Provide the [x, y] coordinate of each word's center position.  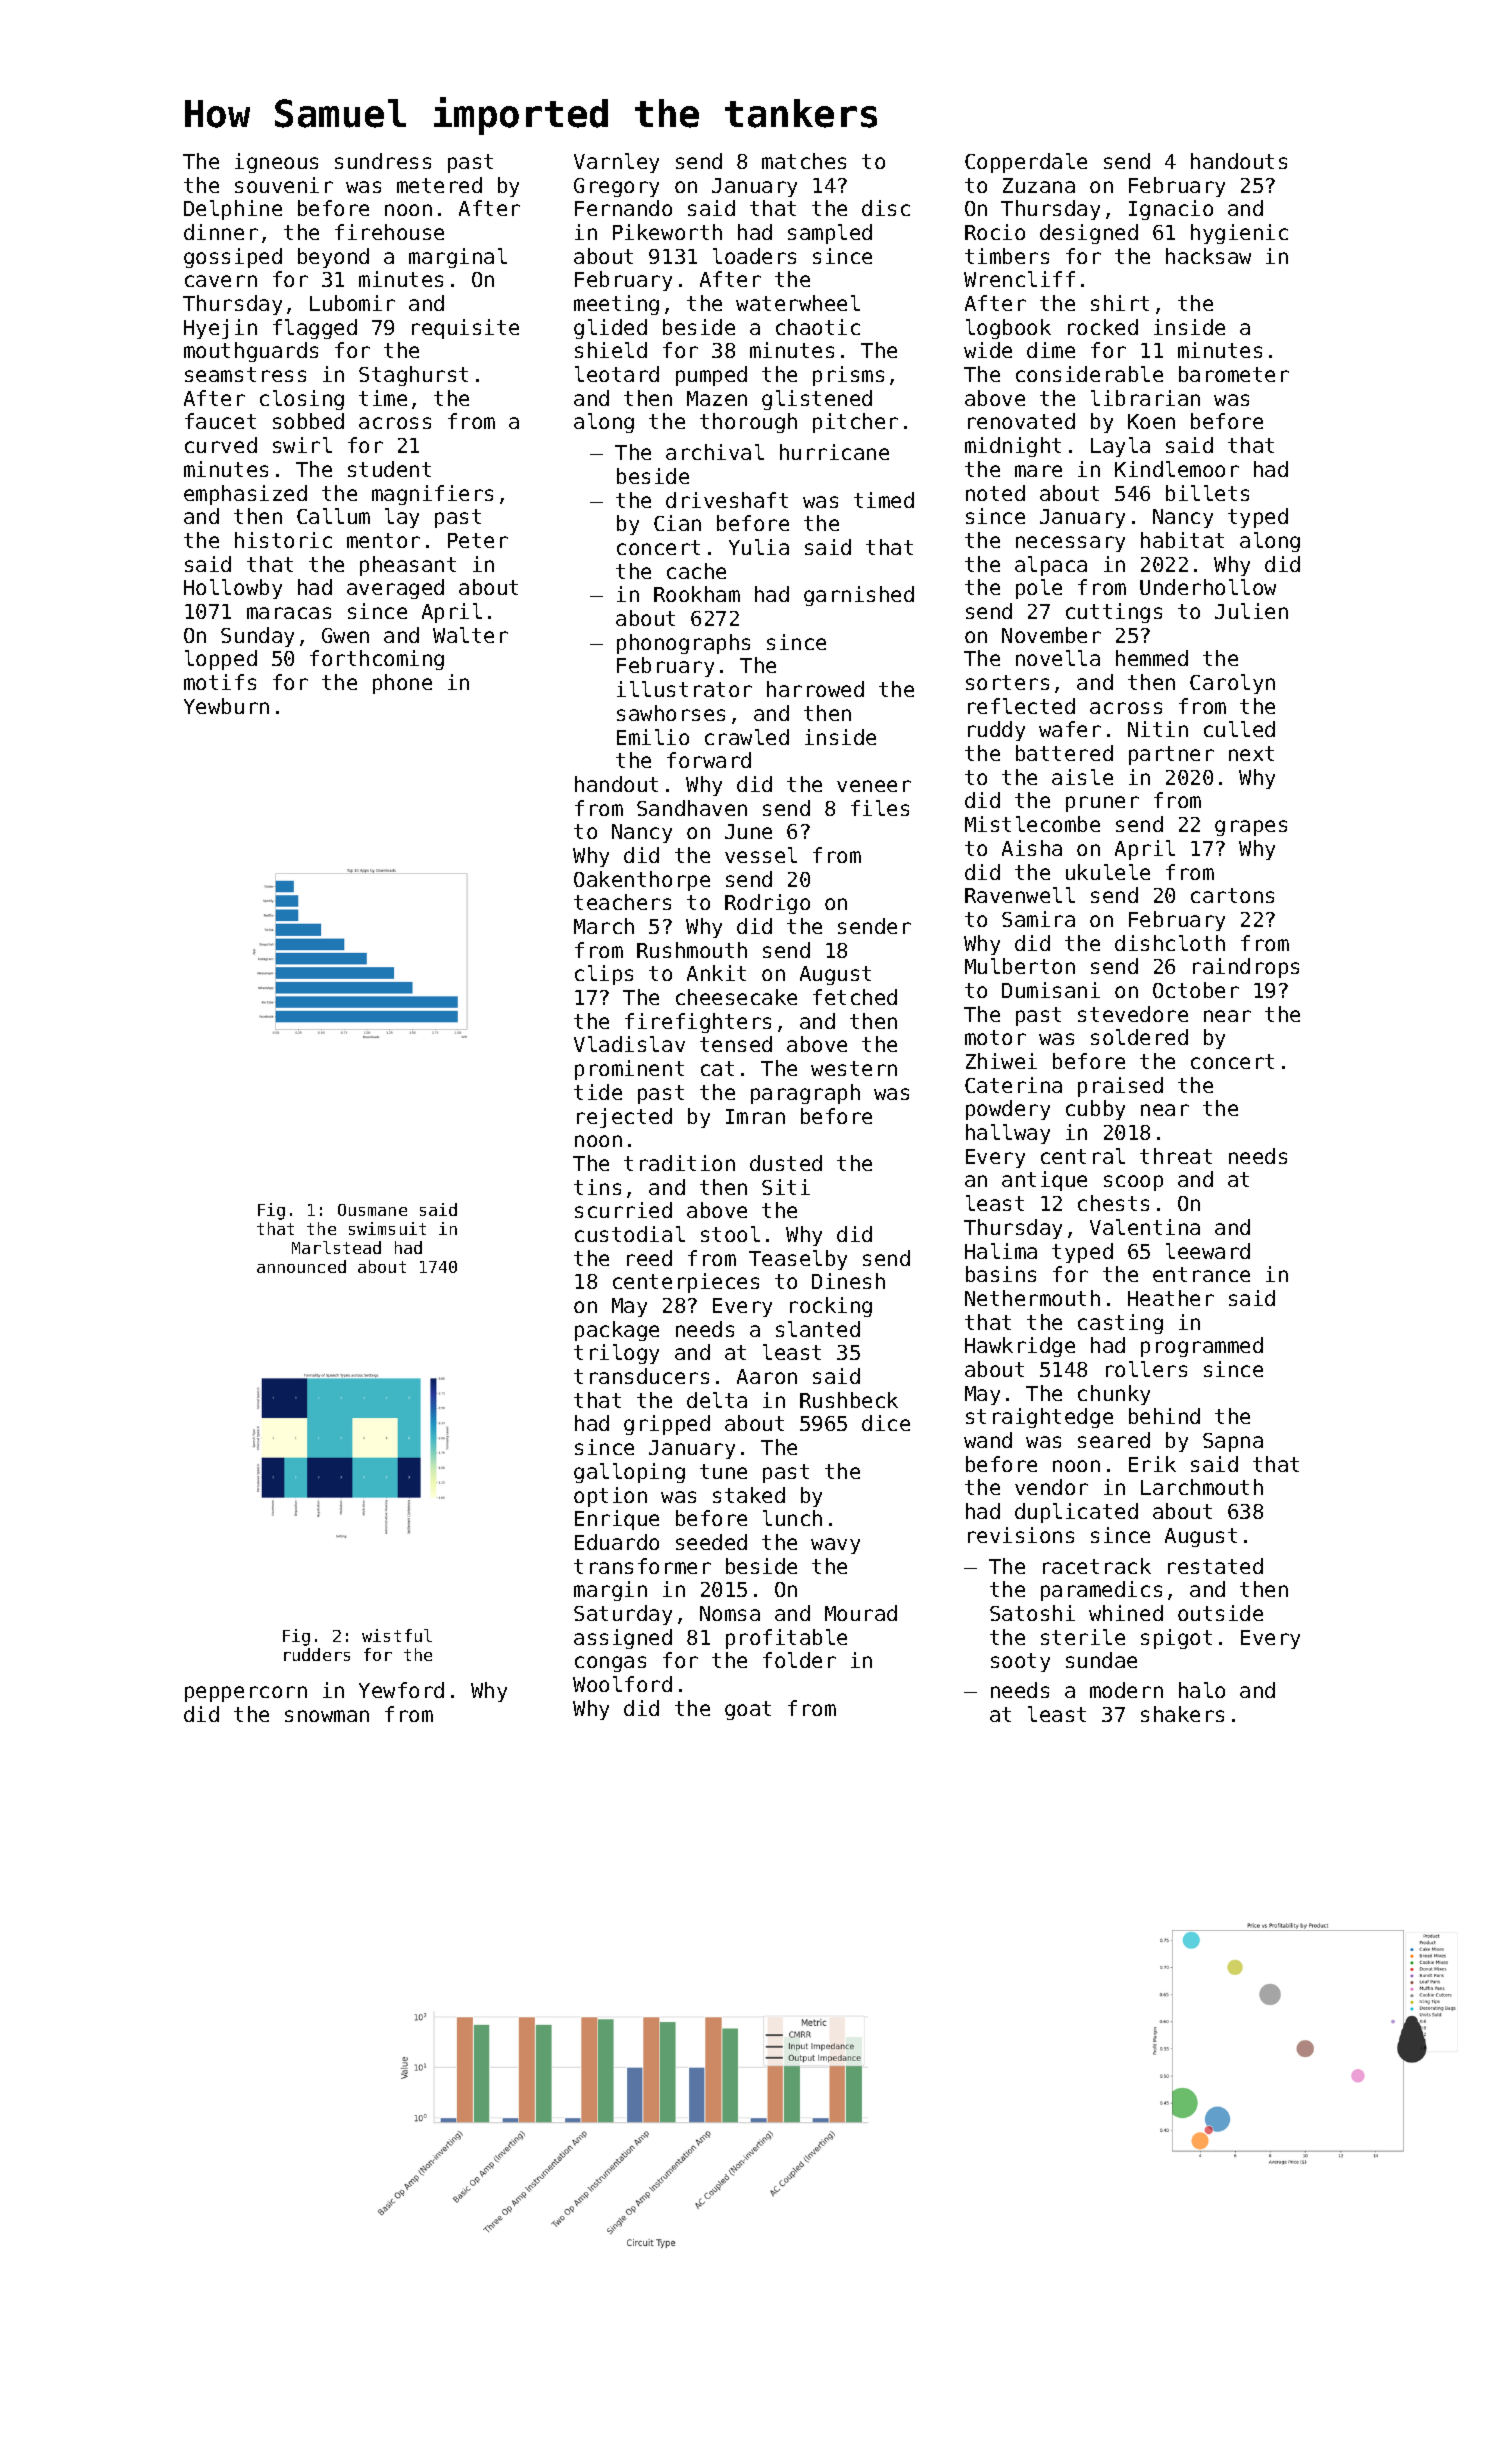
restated [1215, 1566]
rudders [317, 1654]
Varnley [616, 163]
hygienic [1239, 234]
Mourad [861, 1613]
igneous [276, 163]
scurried [623, 1210]
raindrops [1246, 968]
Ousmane [372, 1210]
